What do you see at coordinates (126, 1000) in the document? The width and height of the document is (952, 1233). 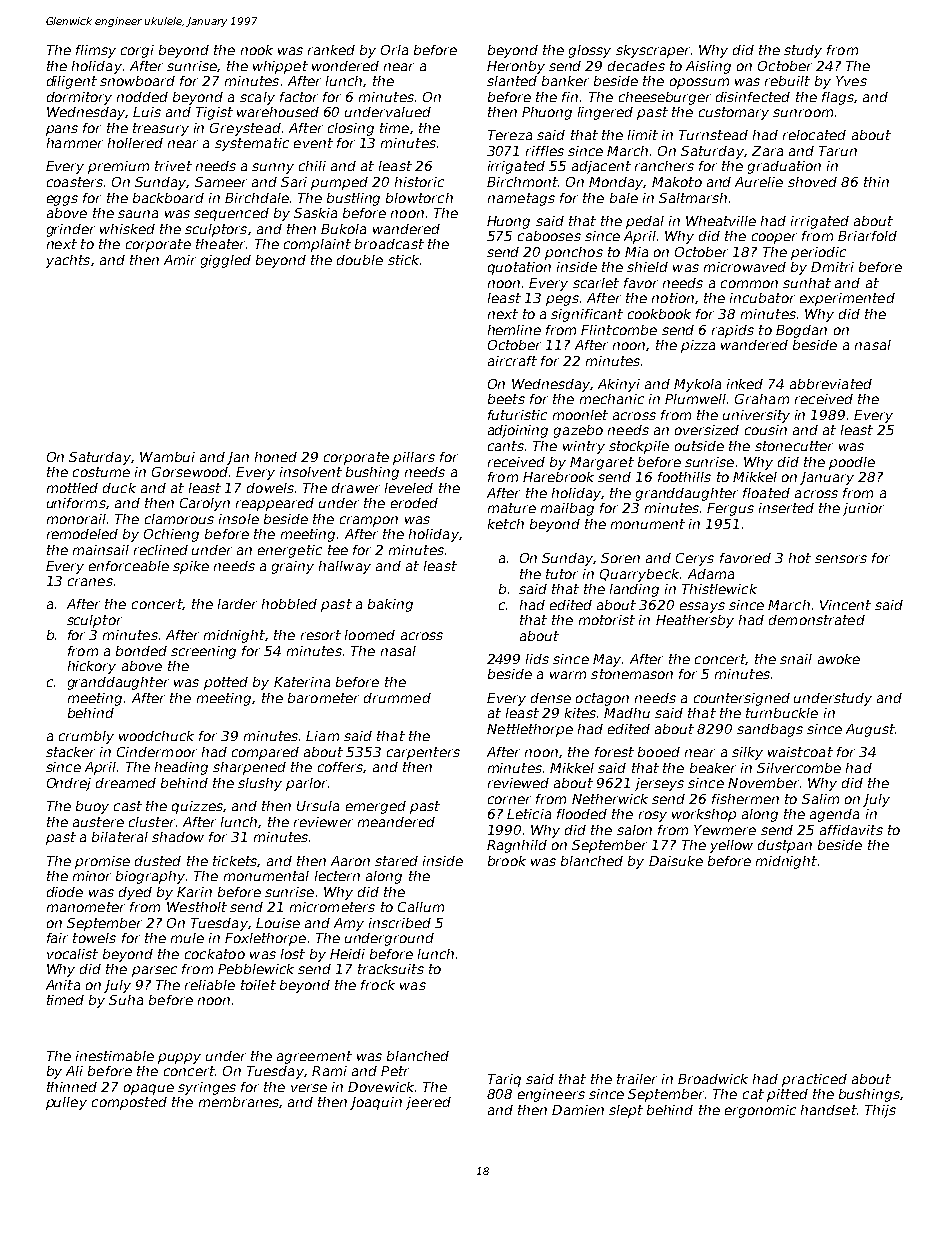 I see `Suha` at bounding box center [126, 1000].
